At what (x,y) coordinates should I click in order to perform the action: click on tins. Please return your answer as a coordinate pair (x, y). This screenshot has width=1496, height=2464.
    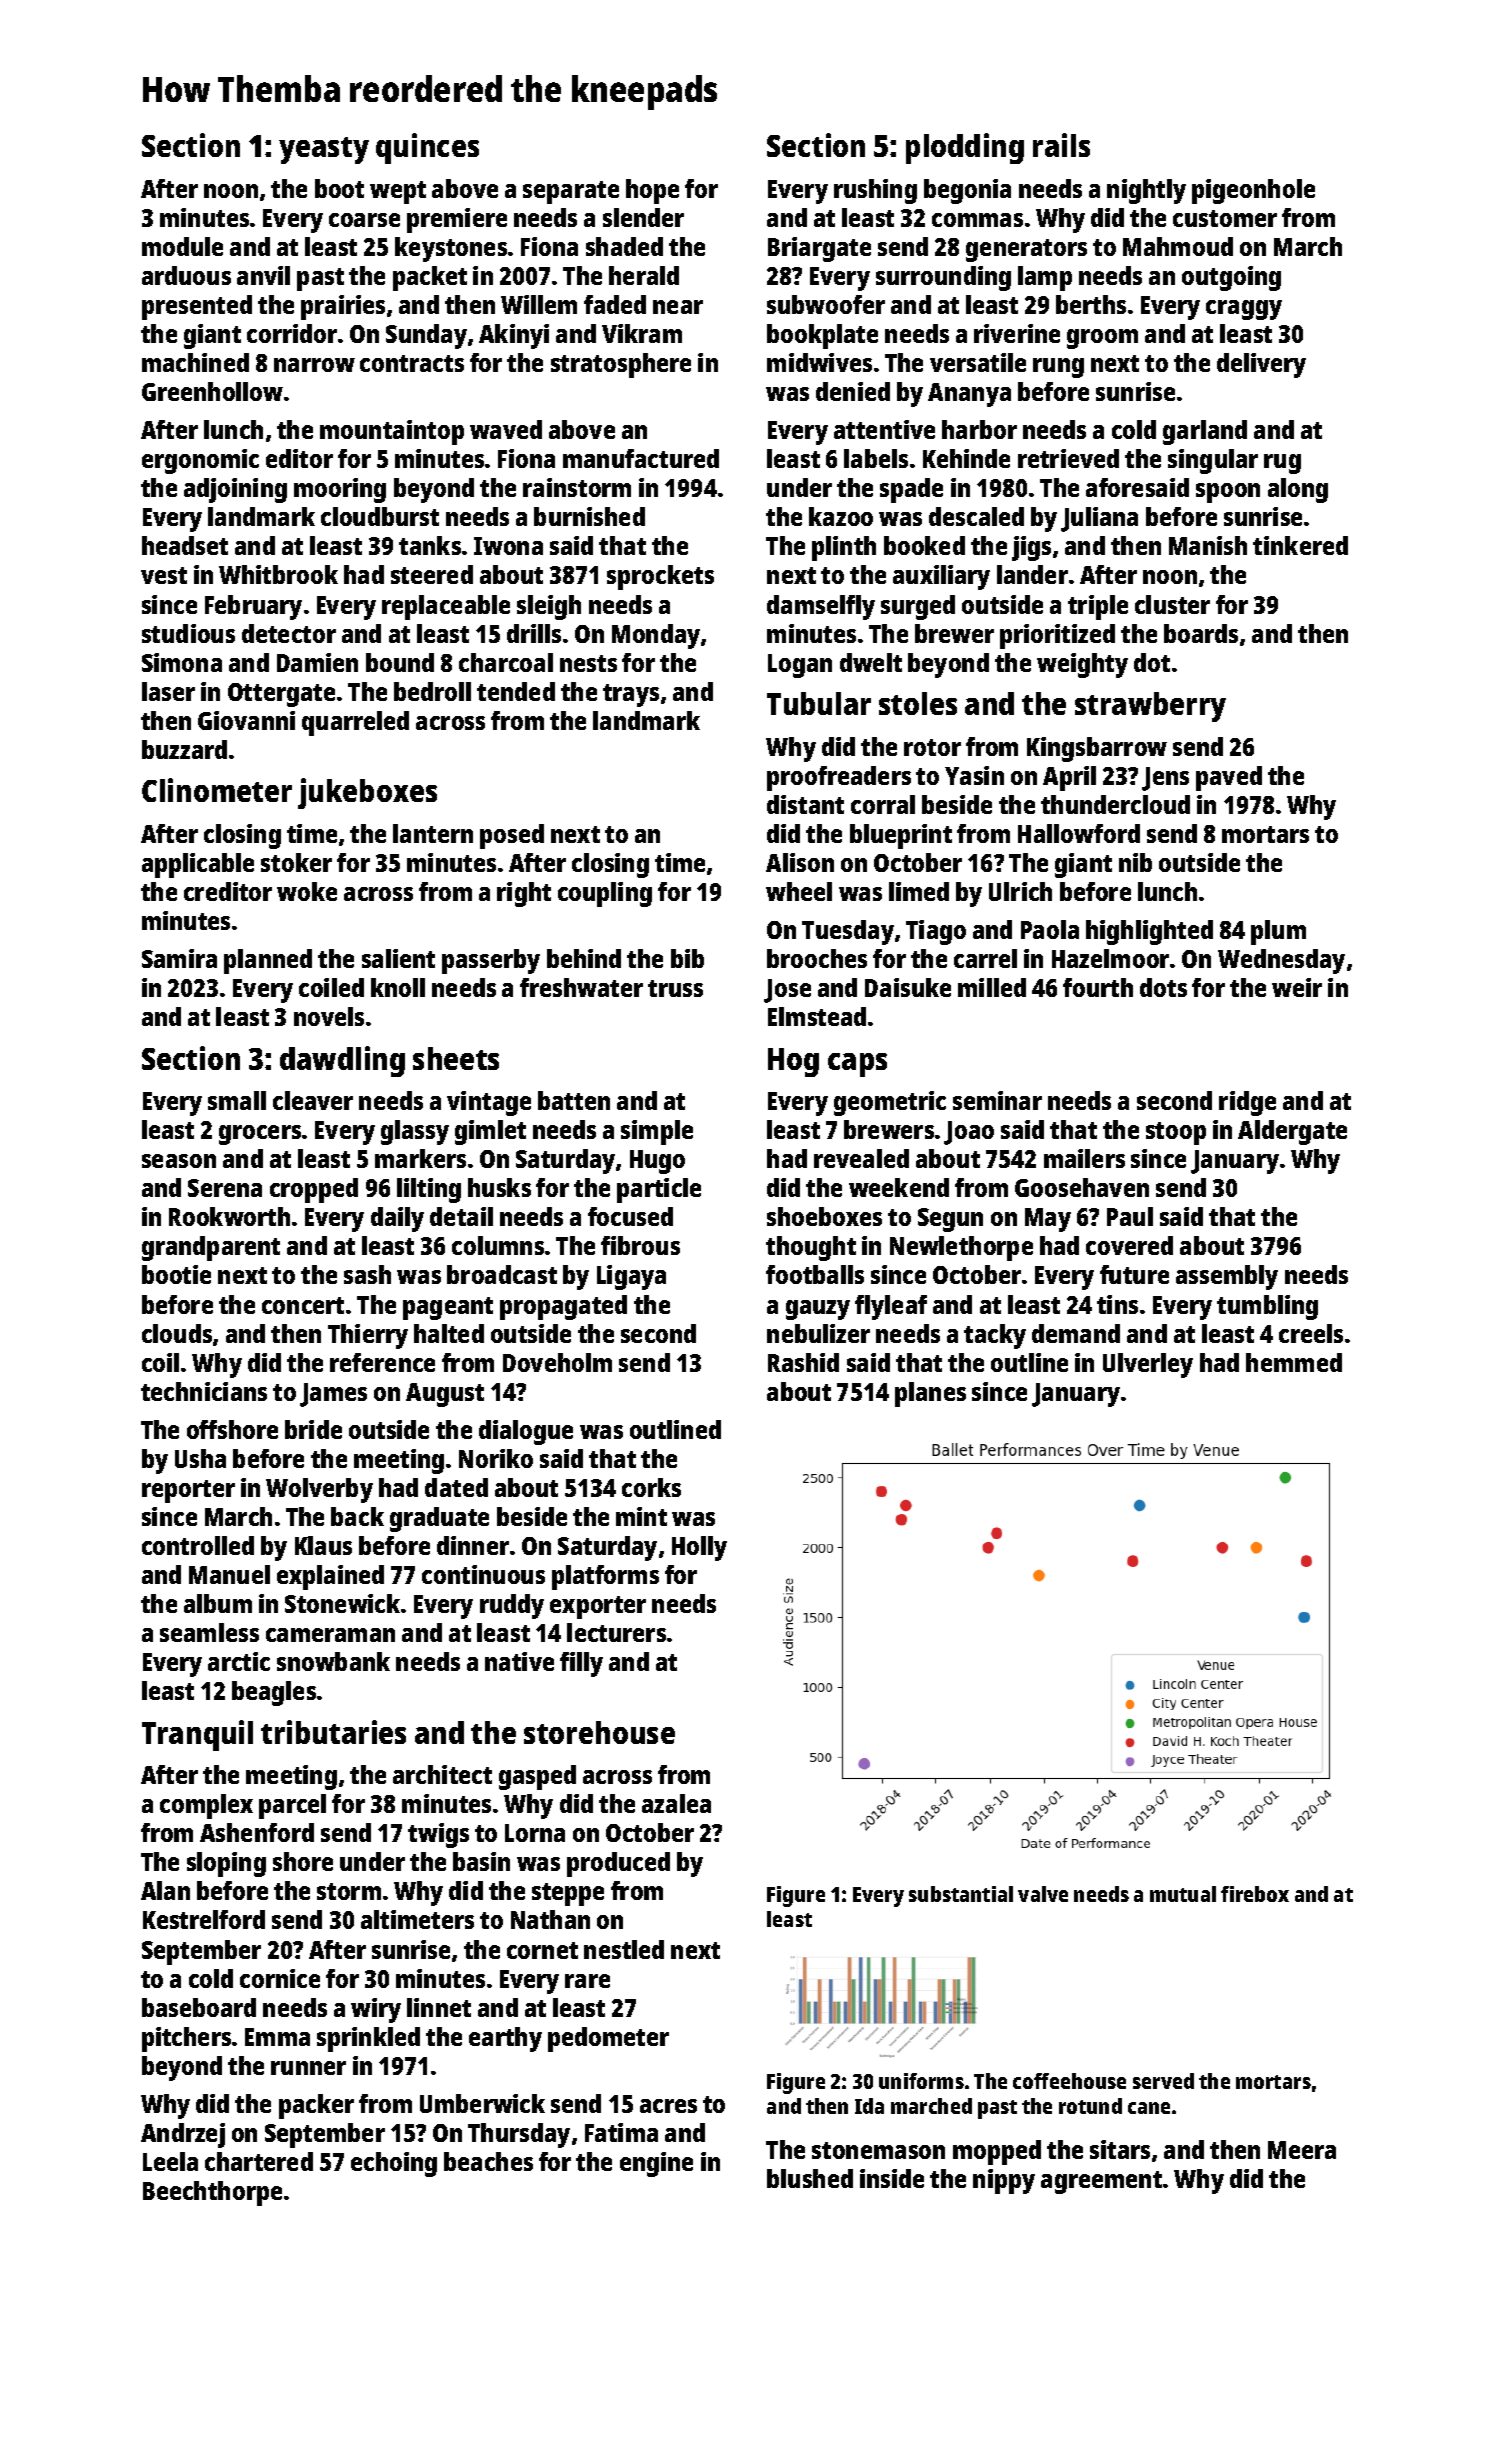
    Looking at the image, I should click on (1117, 1304).
